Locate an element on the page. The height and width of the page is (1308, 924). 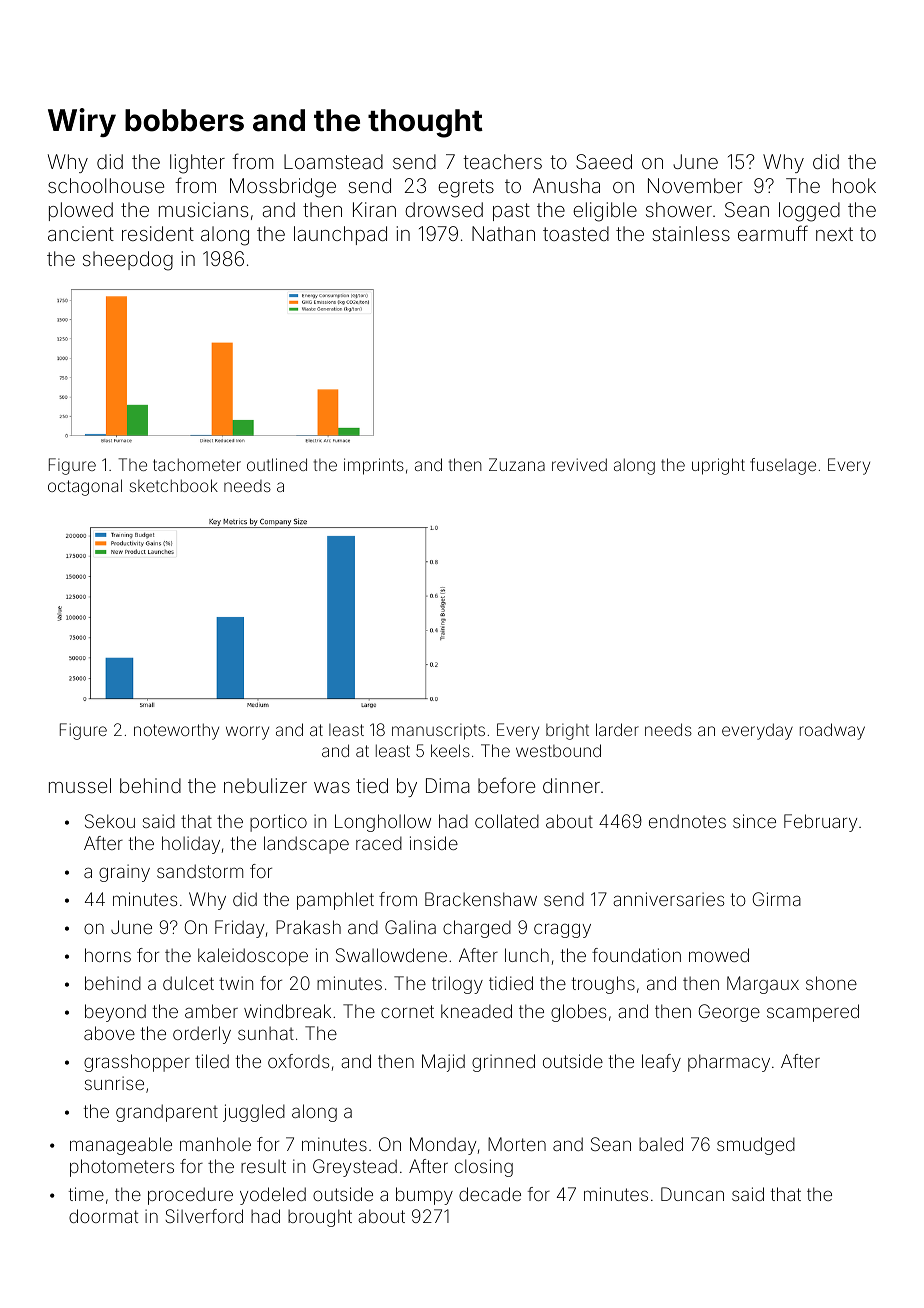
manuscripts is located at coordinates (438, 731).
